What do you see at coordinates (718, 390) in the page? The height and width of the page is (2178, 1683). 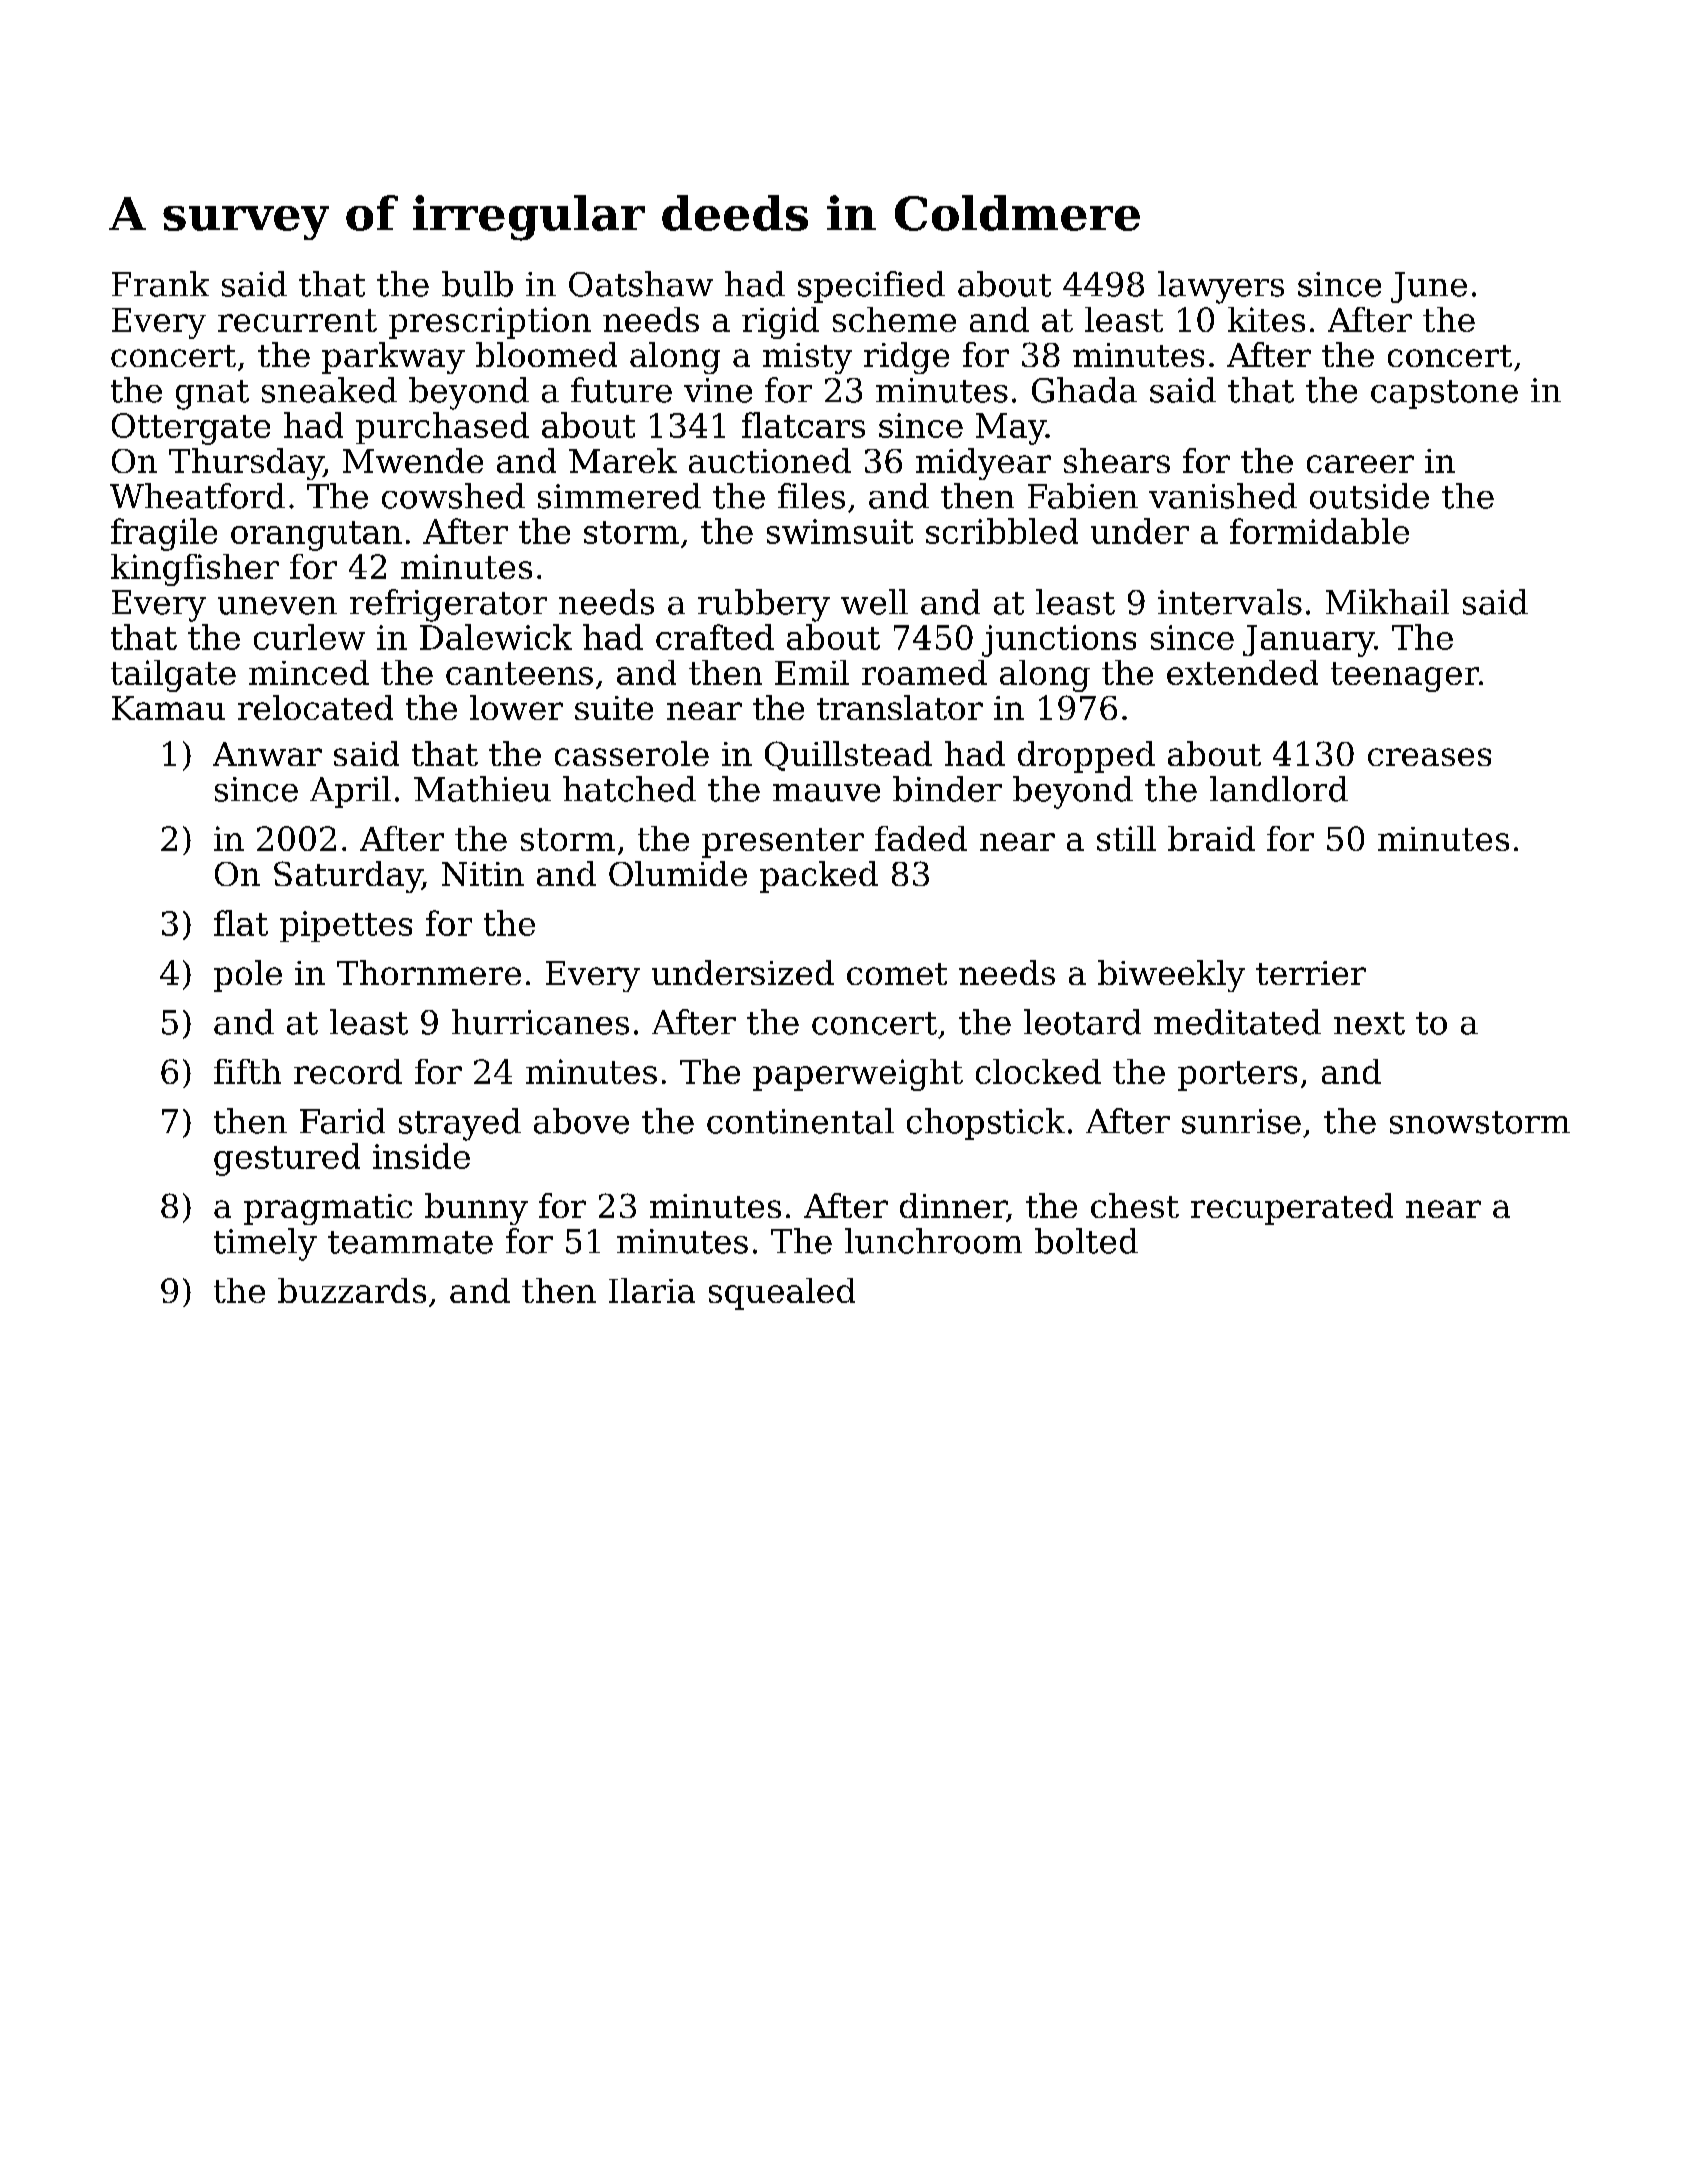 I see `vine` at bounding box center [718, 390].
